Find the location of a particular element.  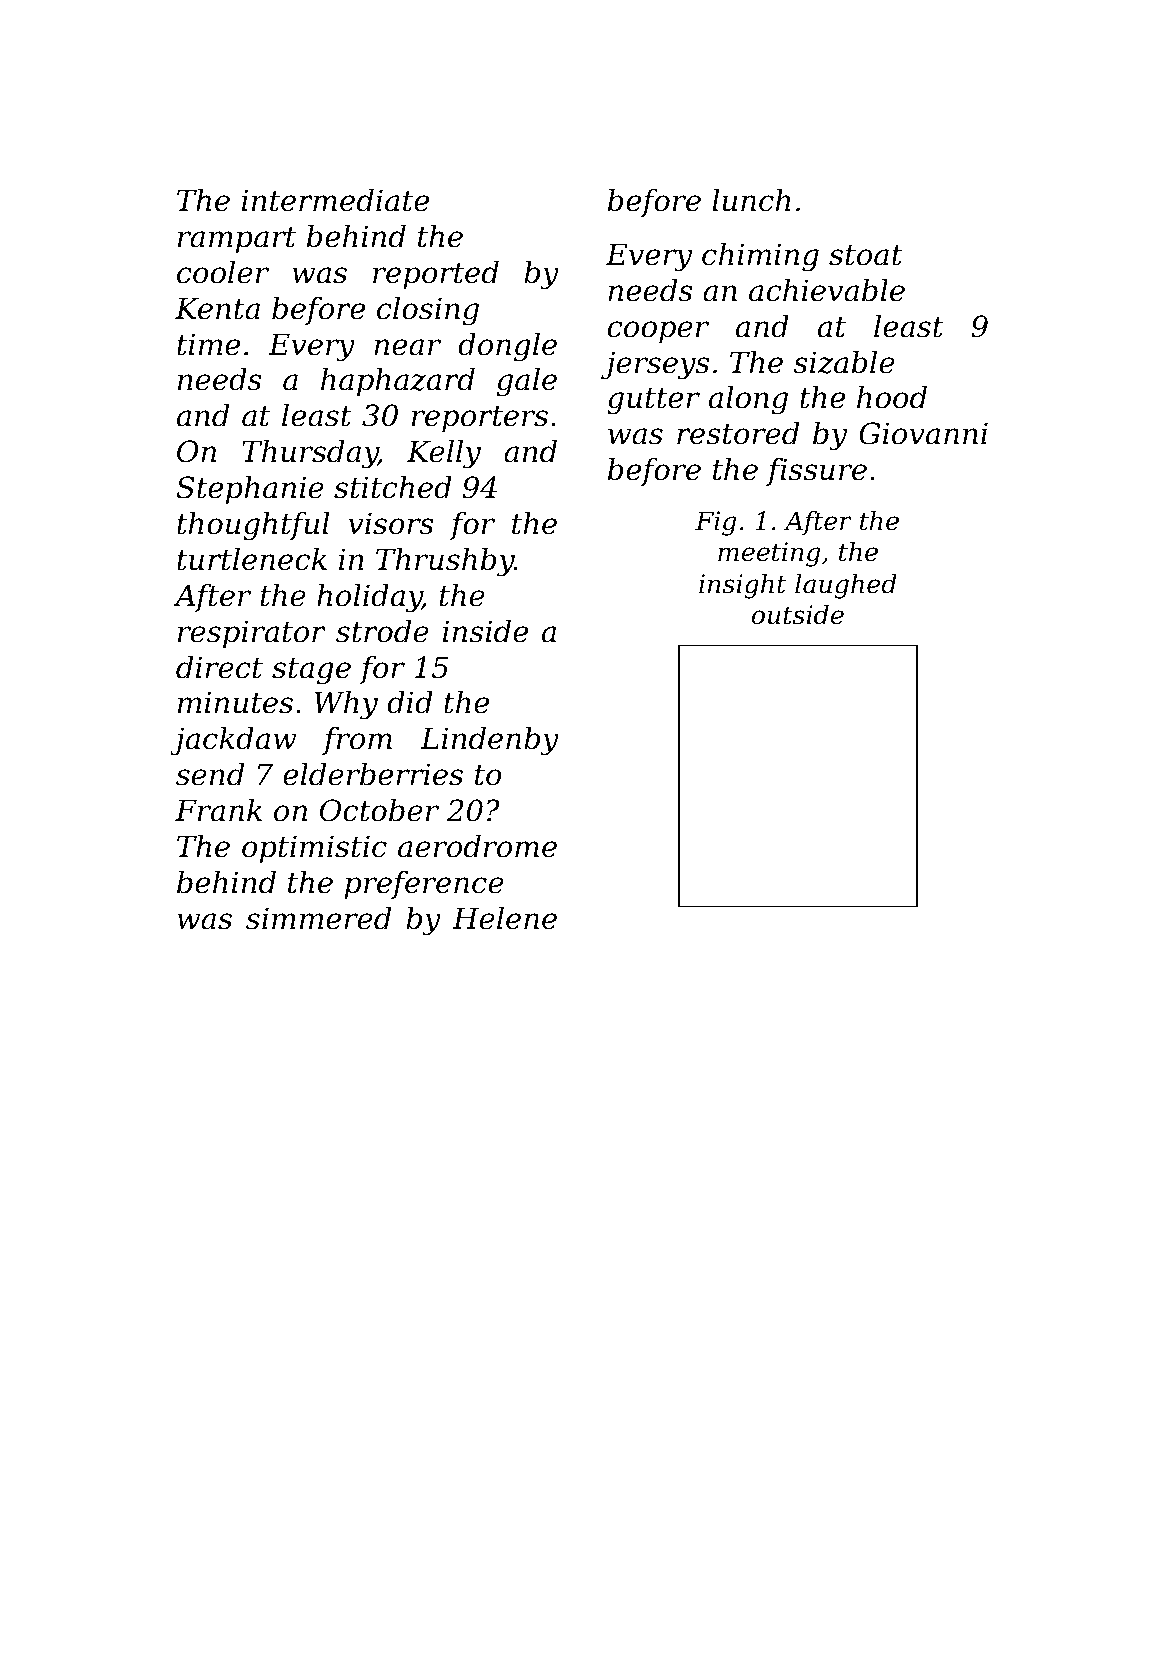

turtleneck is located at coordinates (252, 559).
